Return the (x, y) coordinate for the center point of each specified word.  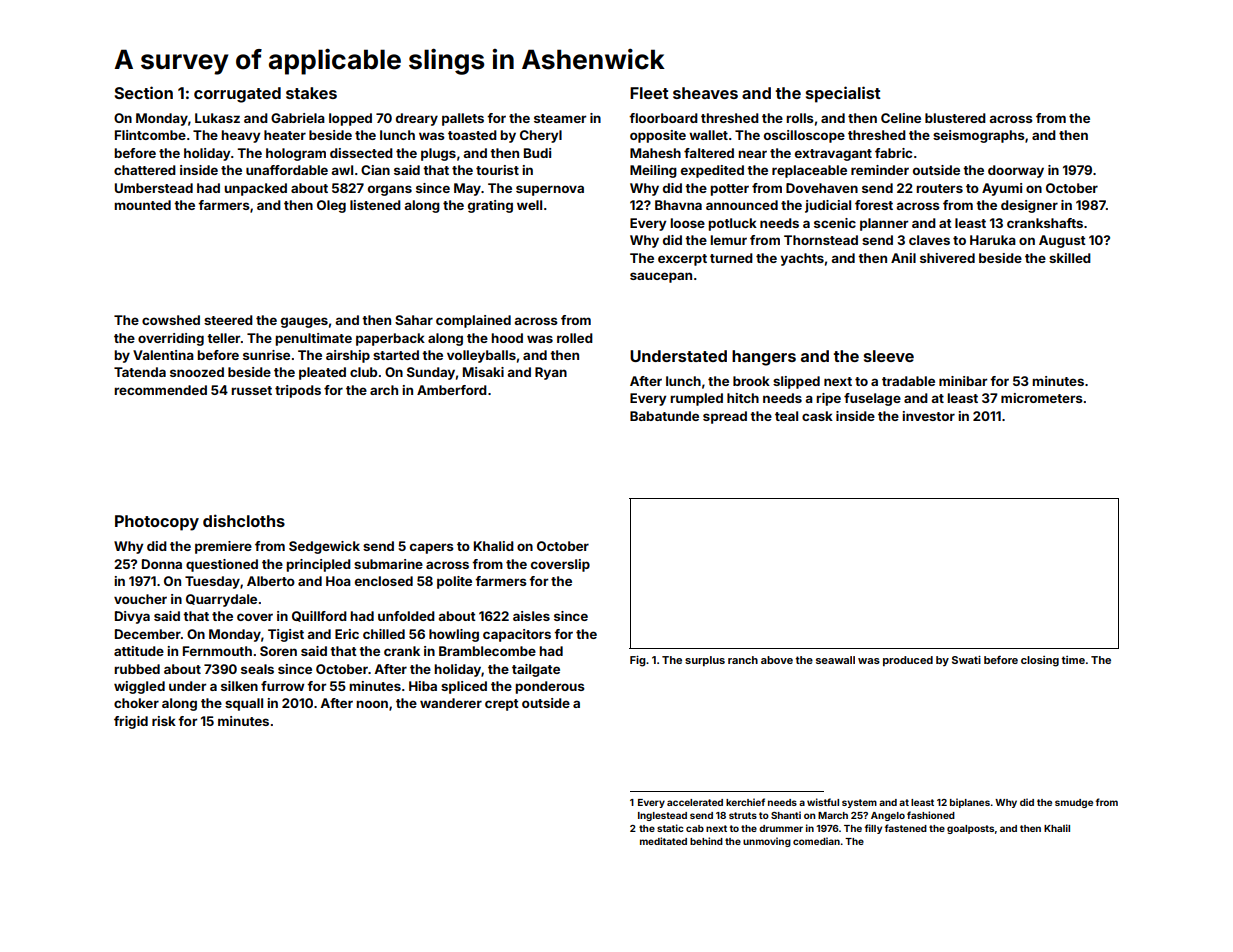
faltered (709, 153)
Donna (162, 564)
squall (244, 704)
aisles (531, 616)
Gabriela (298, 118)
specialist (843, 94)
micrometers (1042, 398)
